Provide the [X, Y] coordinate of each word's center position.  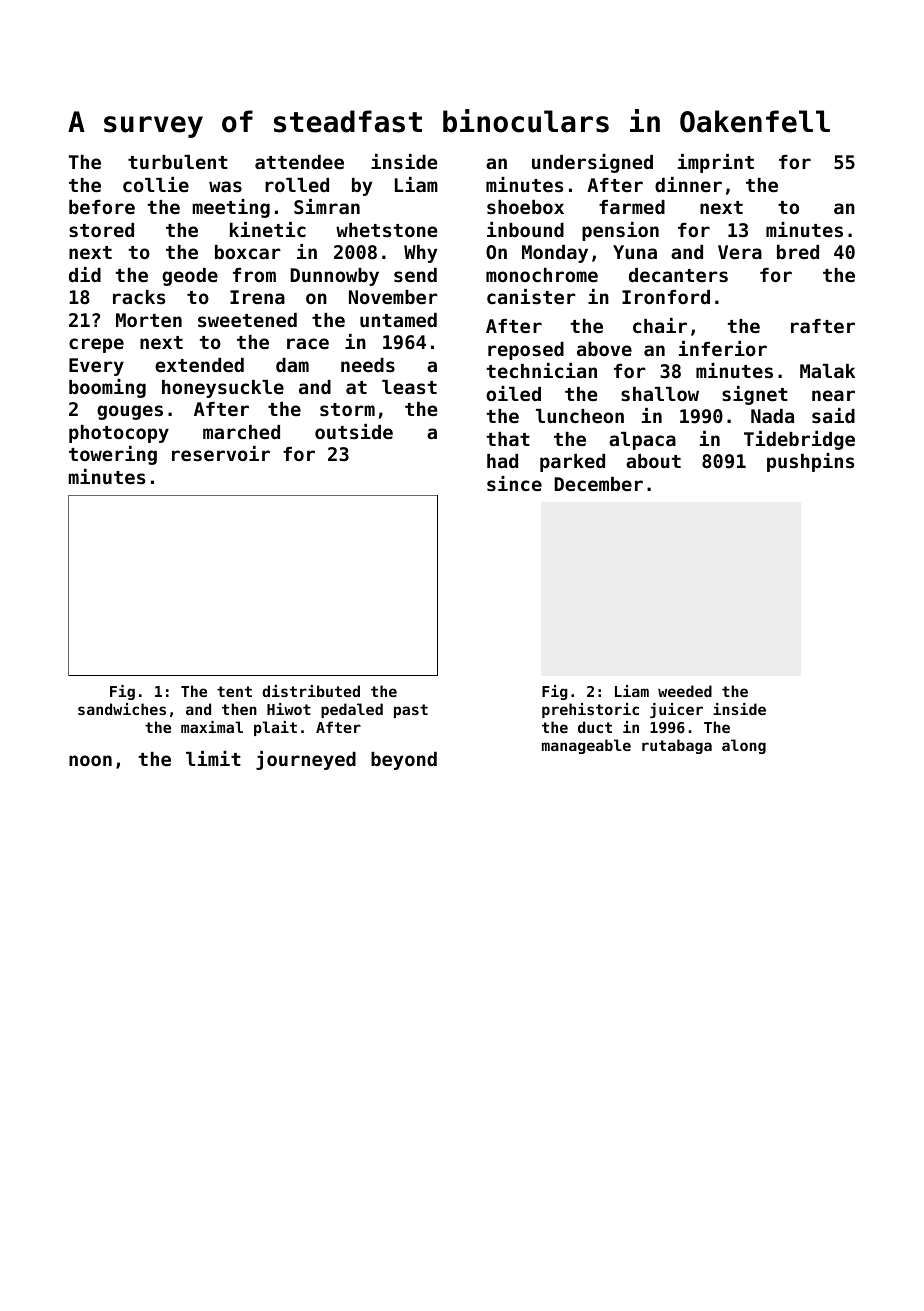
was [225, 187]
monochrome [542, 275]
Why [420, 254]
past [411, 711]
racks [139, 297]
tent [234, 691]
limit [213, 758]
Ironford [666, 297]
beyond [404, 761]
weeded [685, 691]
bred [798, 252]
